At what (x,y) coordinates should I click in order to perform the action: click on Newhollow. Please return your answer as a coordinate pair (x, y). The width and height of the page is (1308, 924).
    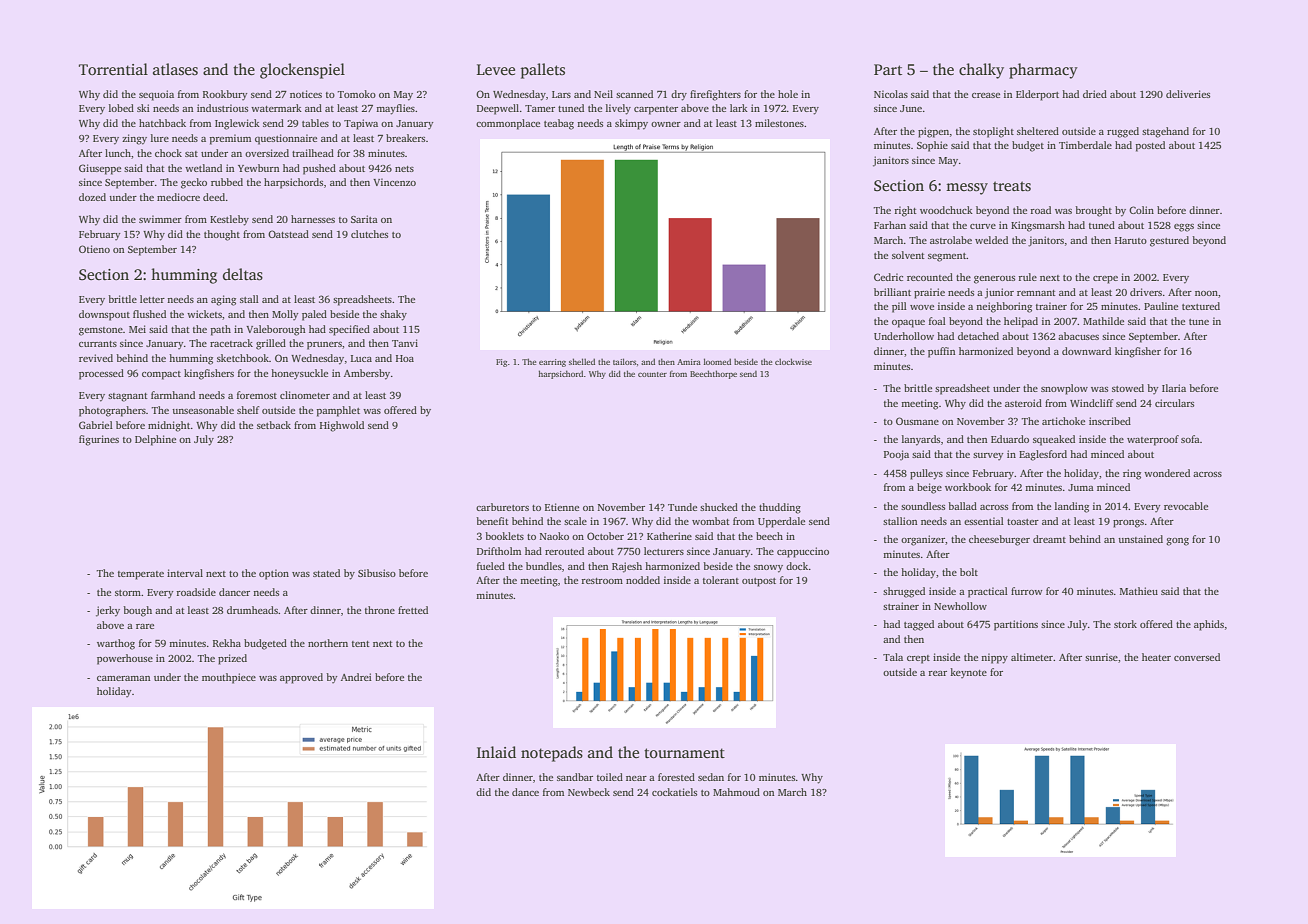
    Looking at the image, I should click on (960, 606).
